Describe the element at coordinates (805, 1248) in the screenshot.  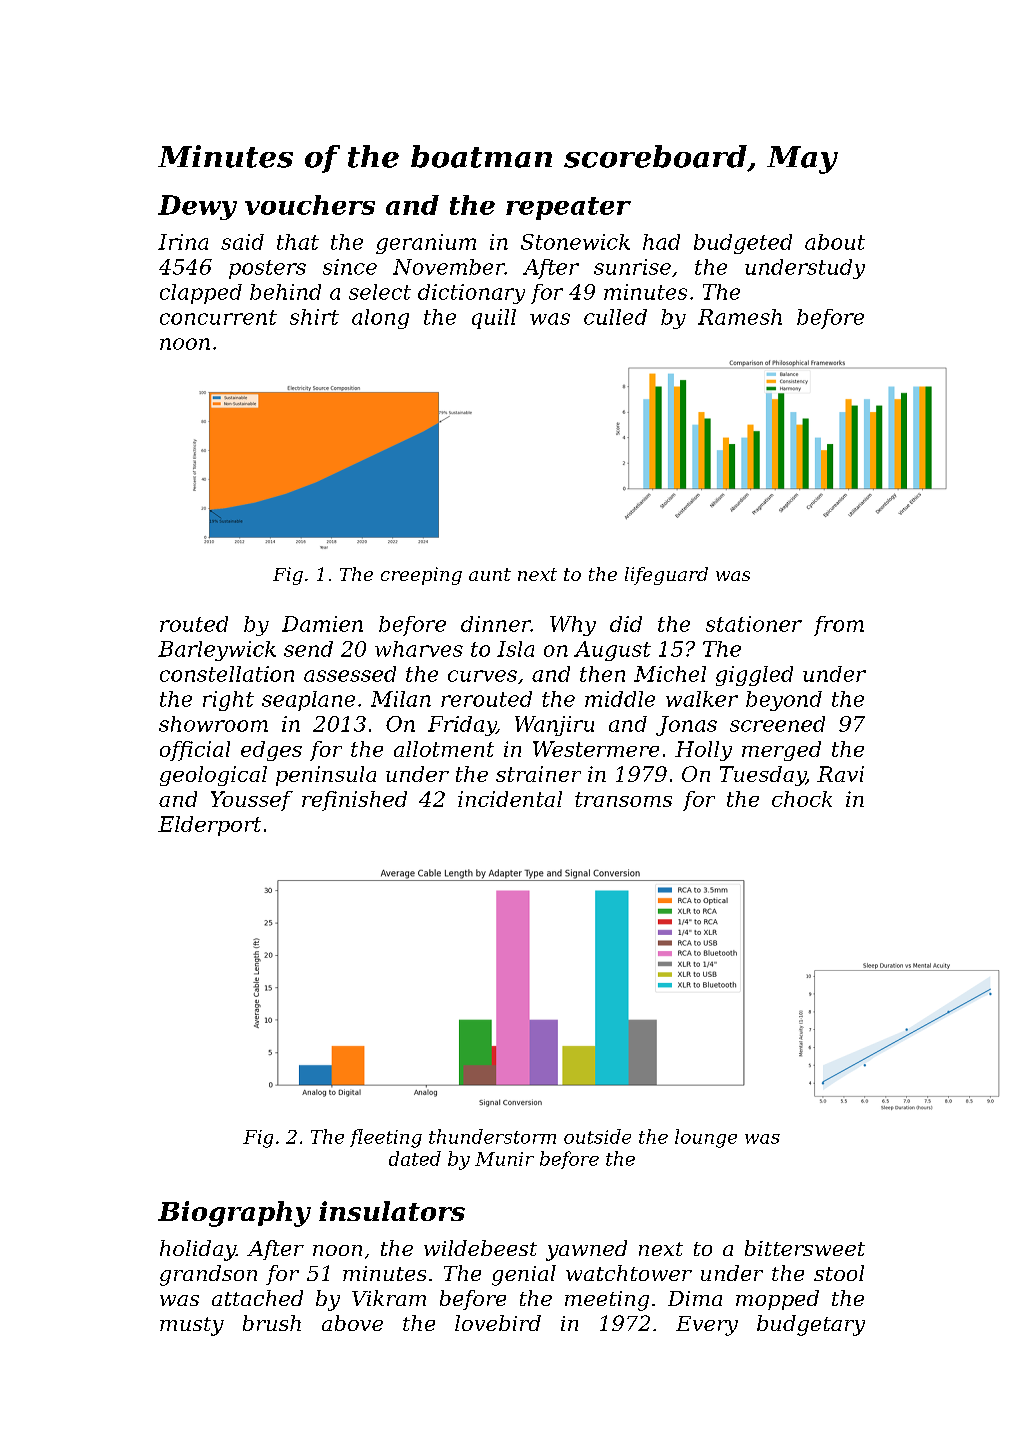
I see `bittersweet` at that location.
